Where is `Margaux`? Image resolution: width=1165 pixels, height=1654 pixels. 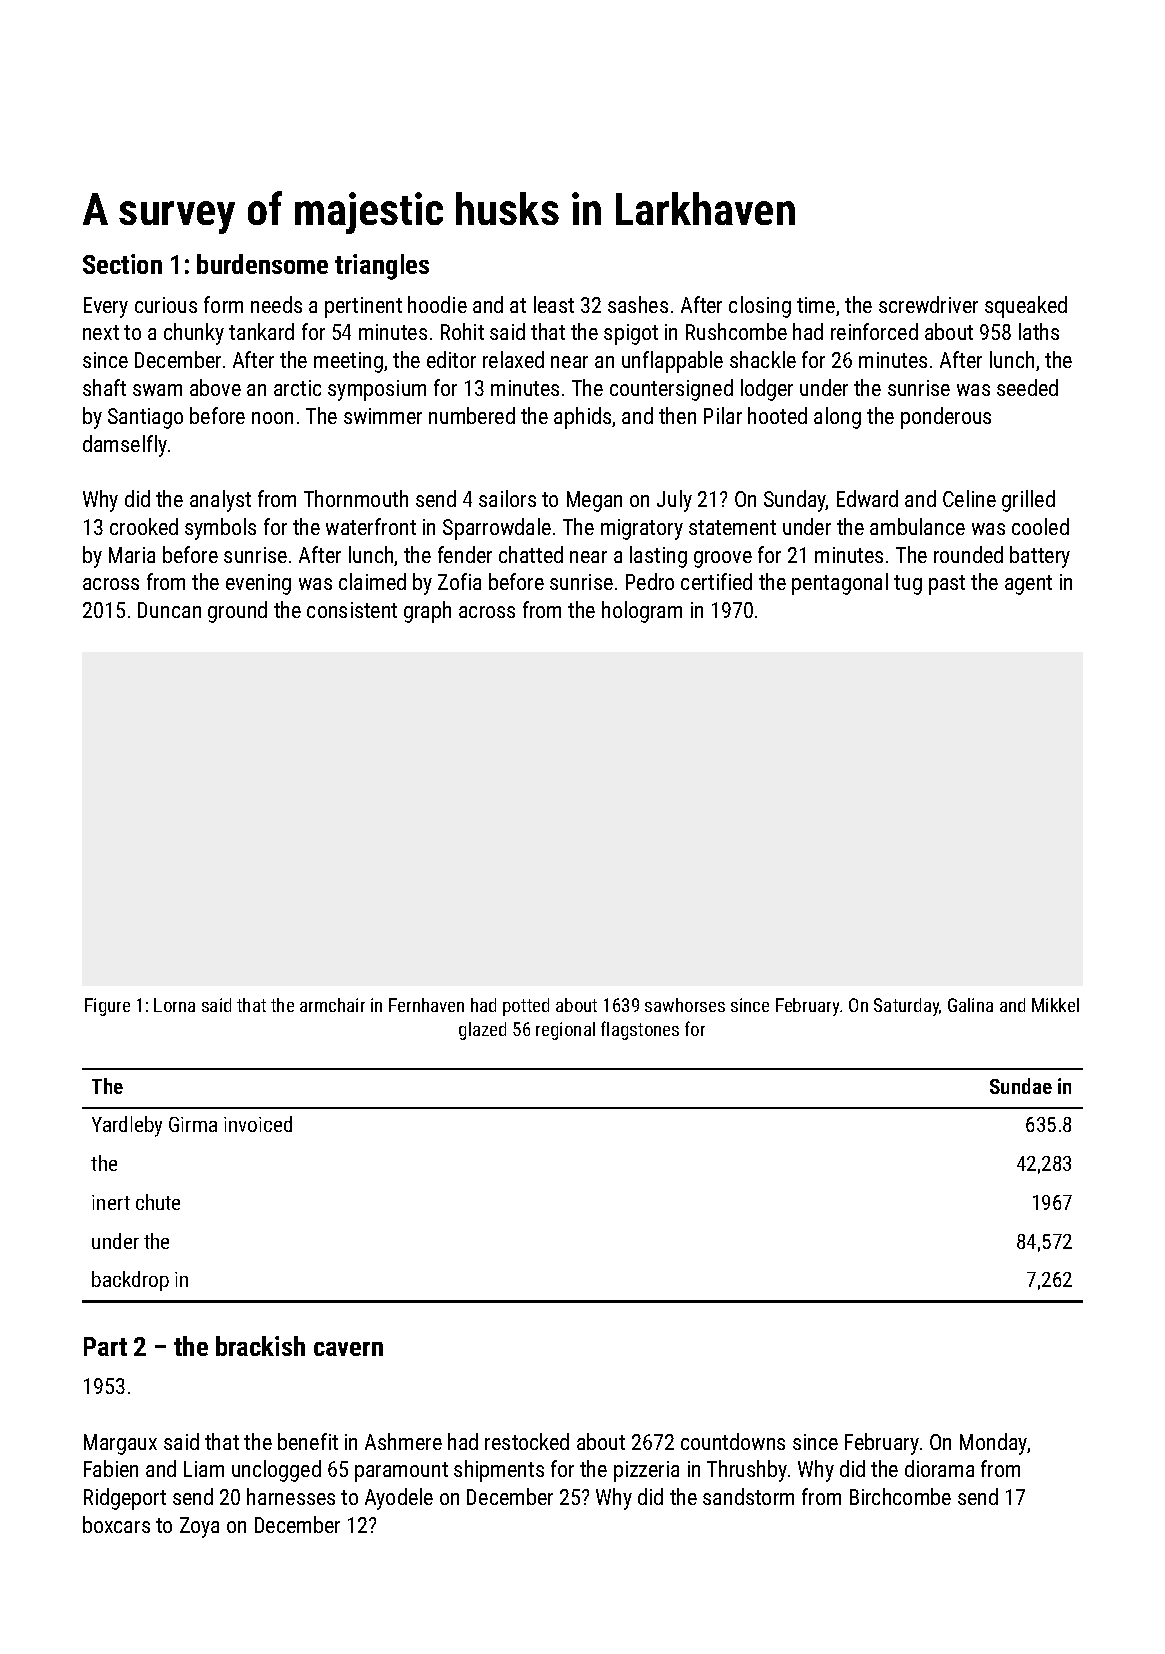 Margaux is located at coordinates (120, 1444).
